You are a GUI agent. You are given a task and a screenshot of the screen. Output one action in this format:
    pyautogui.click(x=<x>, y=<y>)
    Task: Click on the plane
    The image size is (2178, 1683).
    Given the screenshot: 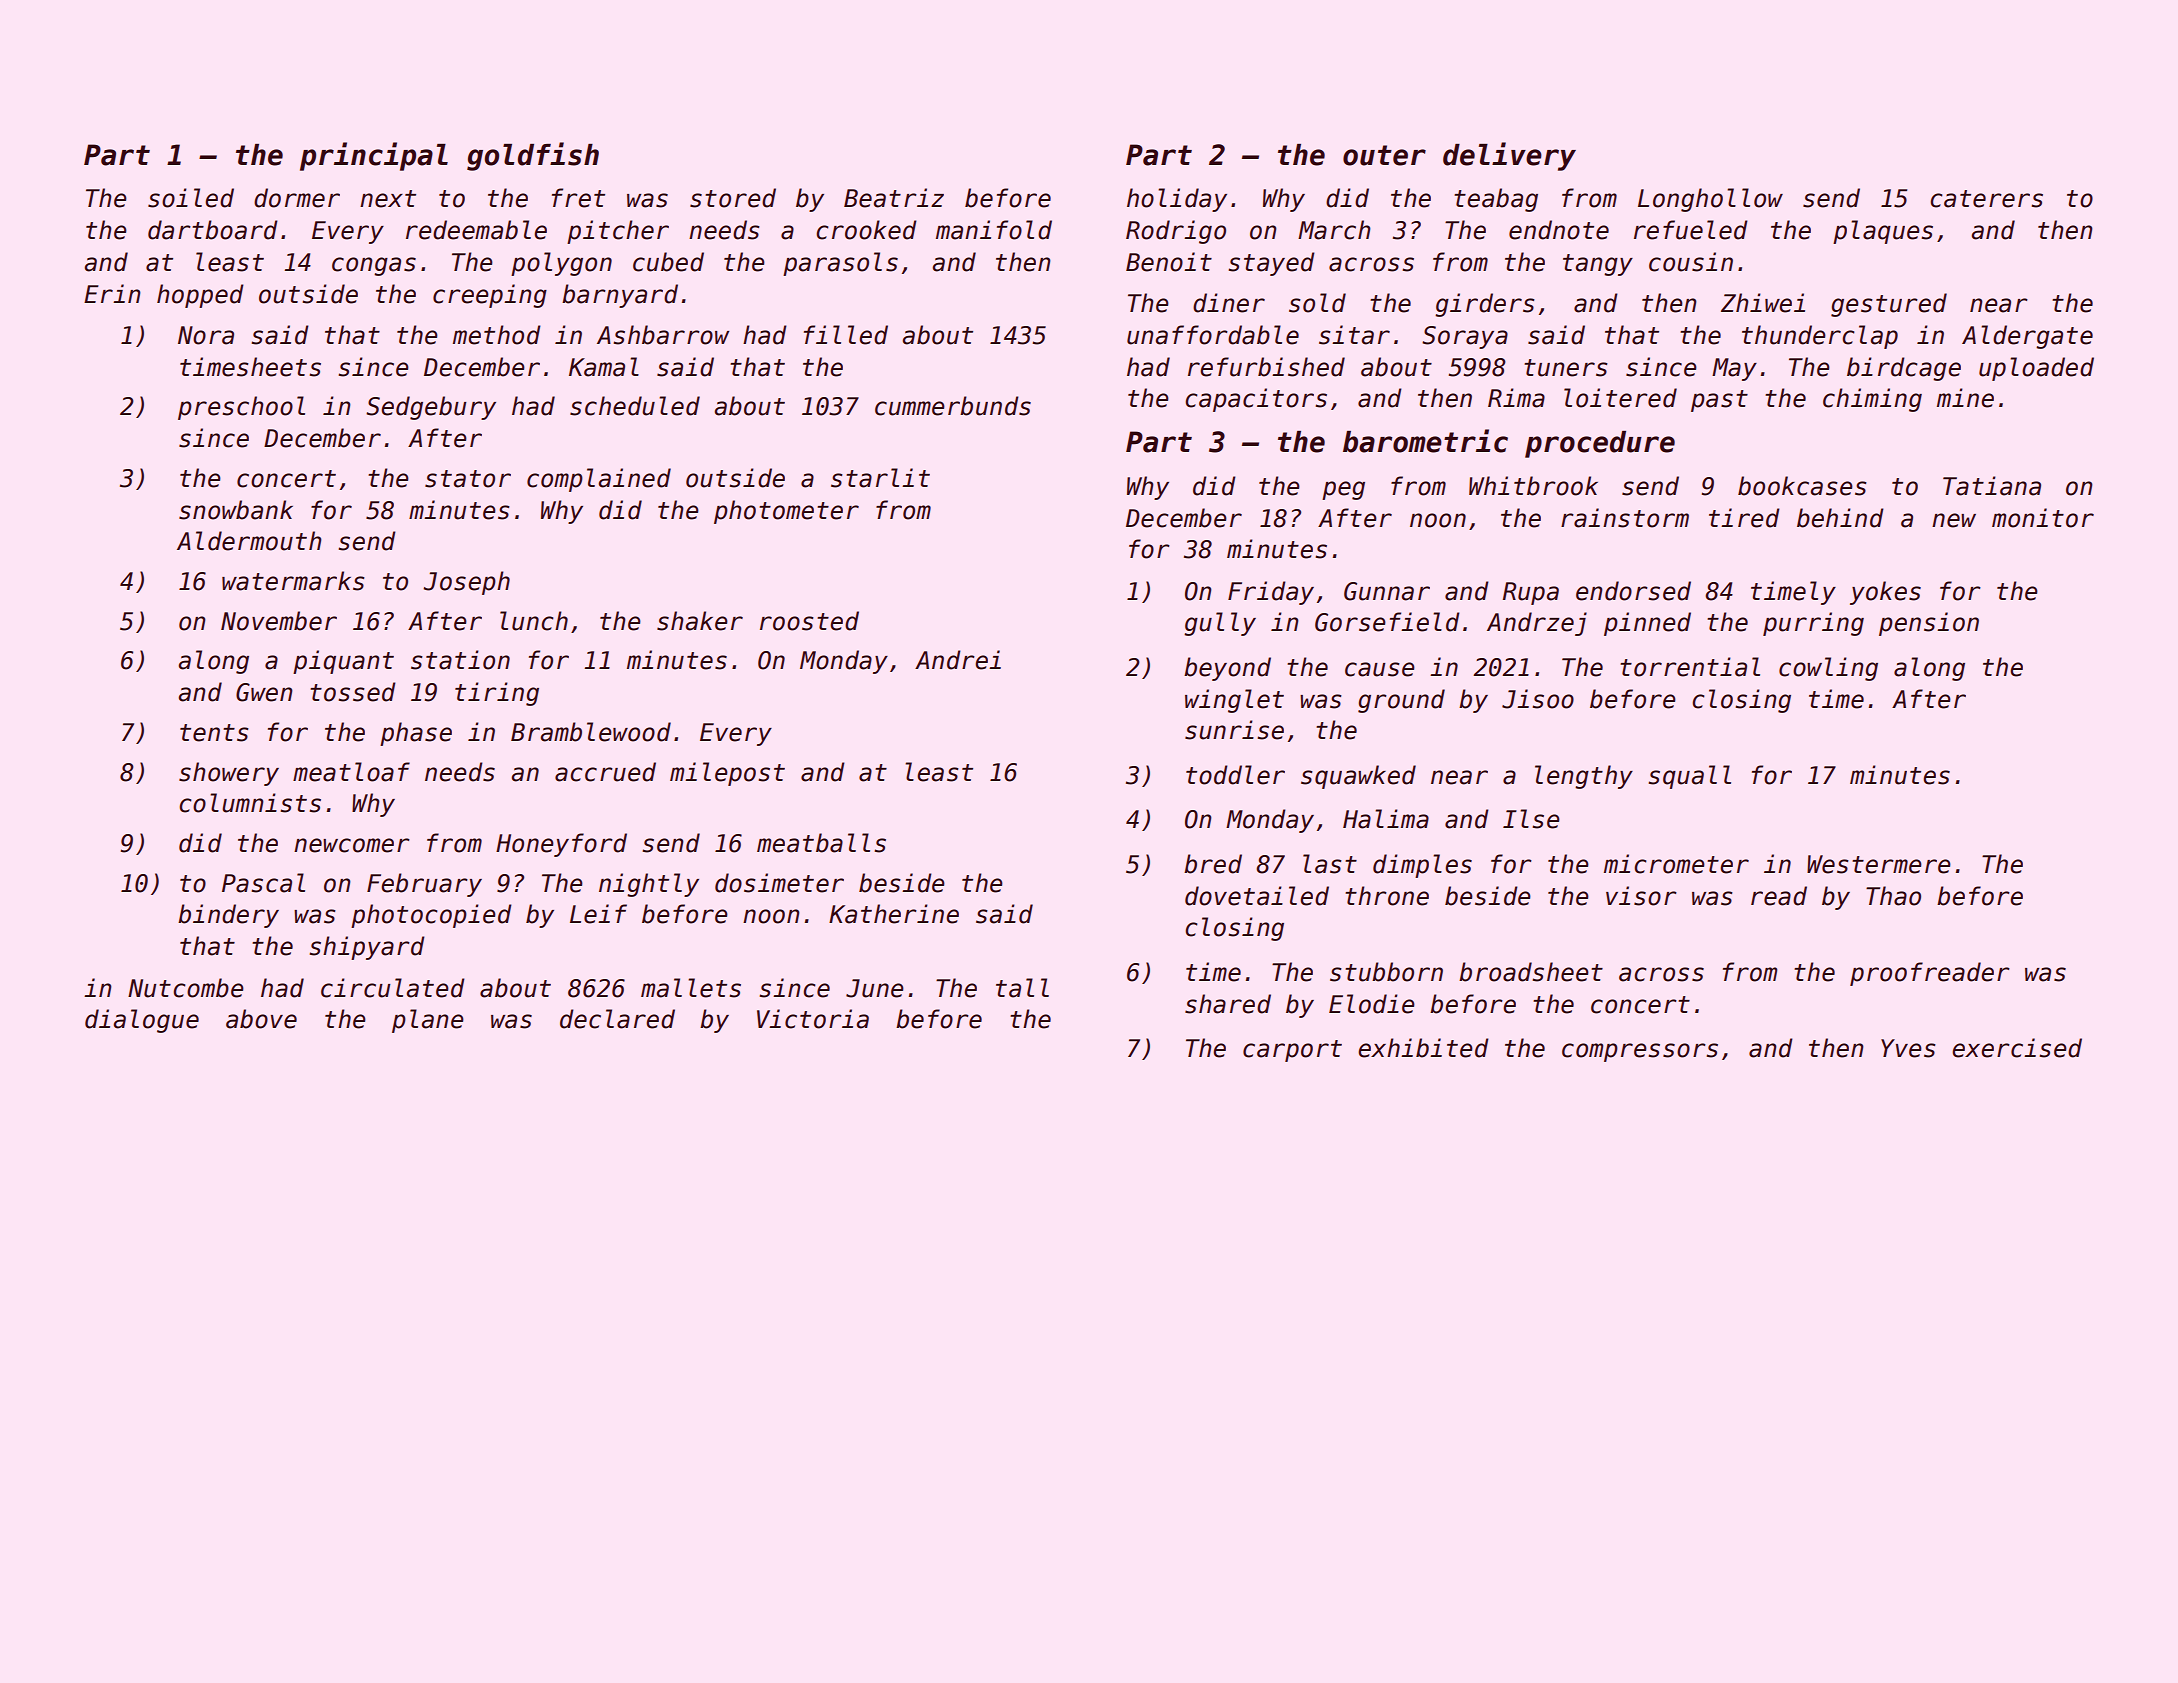 What is the action you would take?
    pyautogui.click(x=428, y=1021)
